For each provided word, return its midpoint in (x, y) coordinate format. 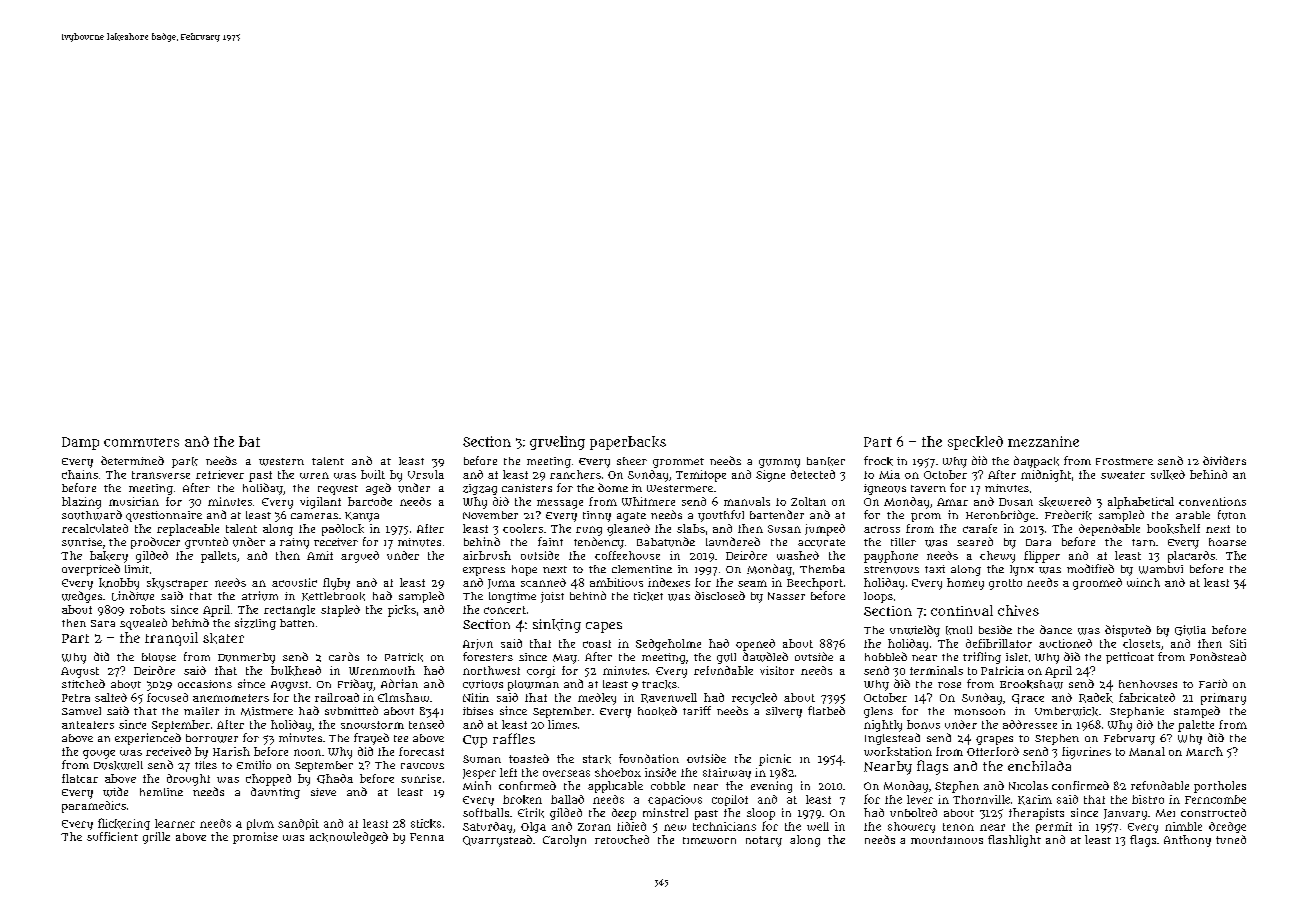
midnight (1046, 476)
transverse (161, 475)
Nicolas (1028, 785)
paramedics (94, 807)
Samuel (81, 711)
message (560, 504)
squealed (143, 624)
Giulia (1190, 630)
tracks (659, 684)
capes (604, 627)
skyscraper (177, 584)
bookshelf (1173, 529)
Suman (482, 759)
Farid (1213, 683)
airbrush (487, 555)
